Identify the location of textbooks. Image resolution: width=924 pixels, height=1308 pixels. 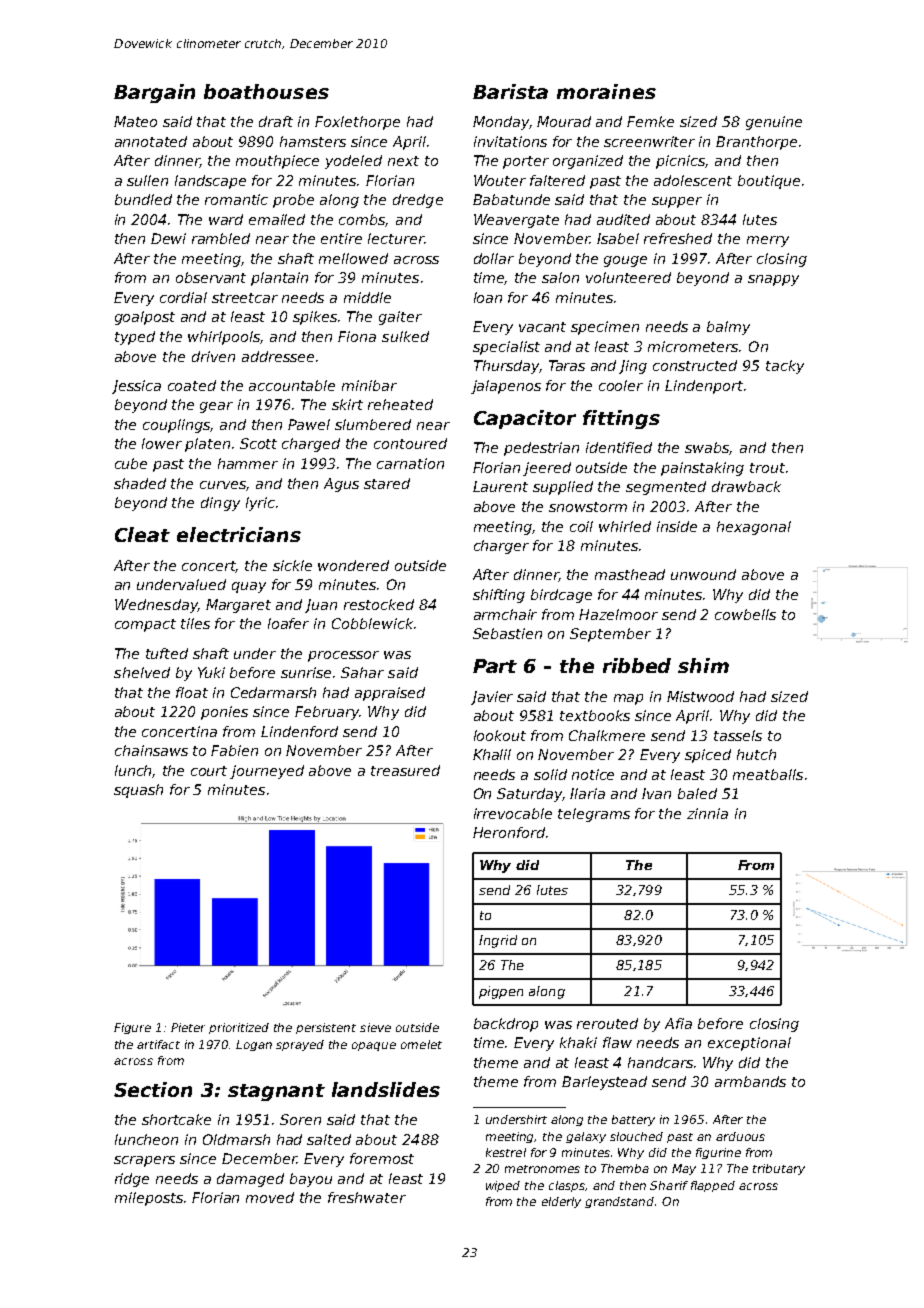
(595, 715).
